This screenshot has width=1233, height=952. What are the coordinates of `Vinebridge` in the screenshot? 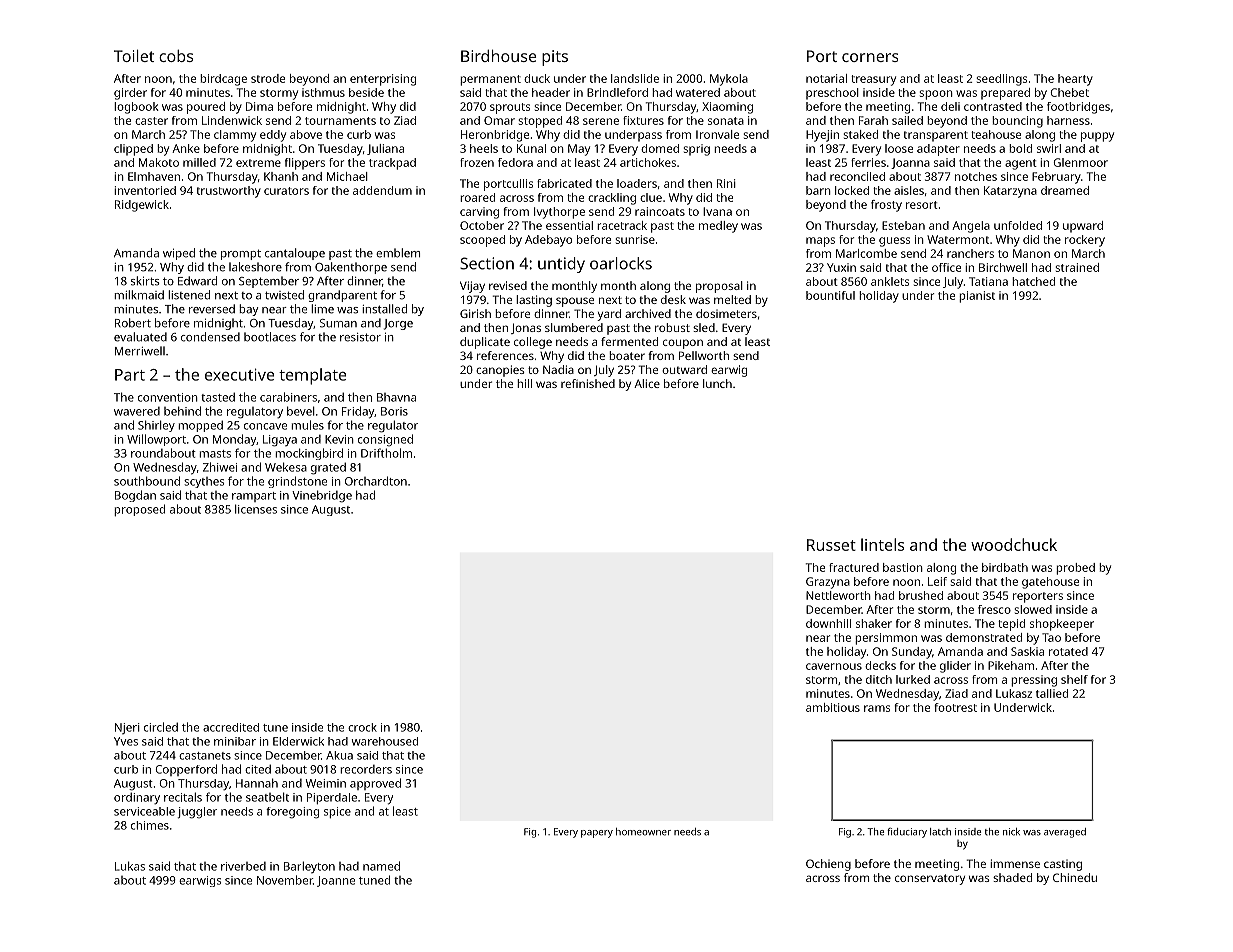 It's located at (322, 496).
